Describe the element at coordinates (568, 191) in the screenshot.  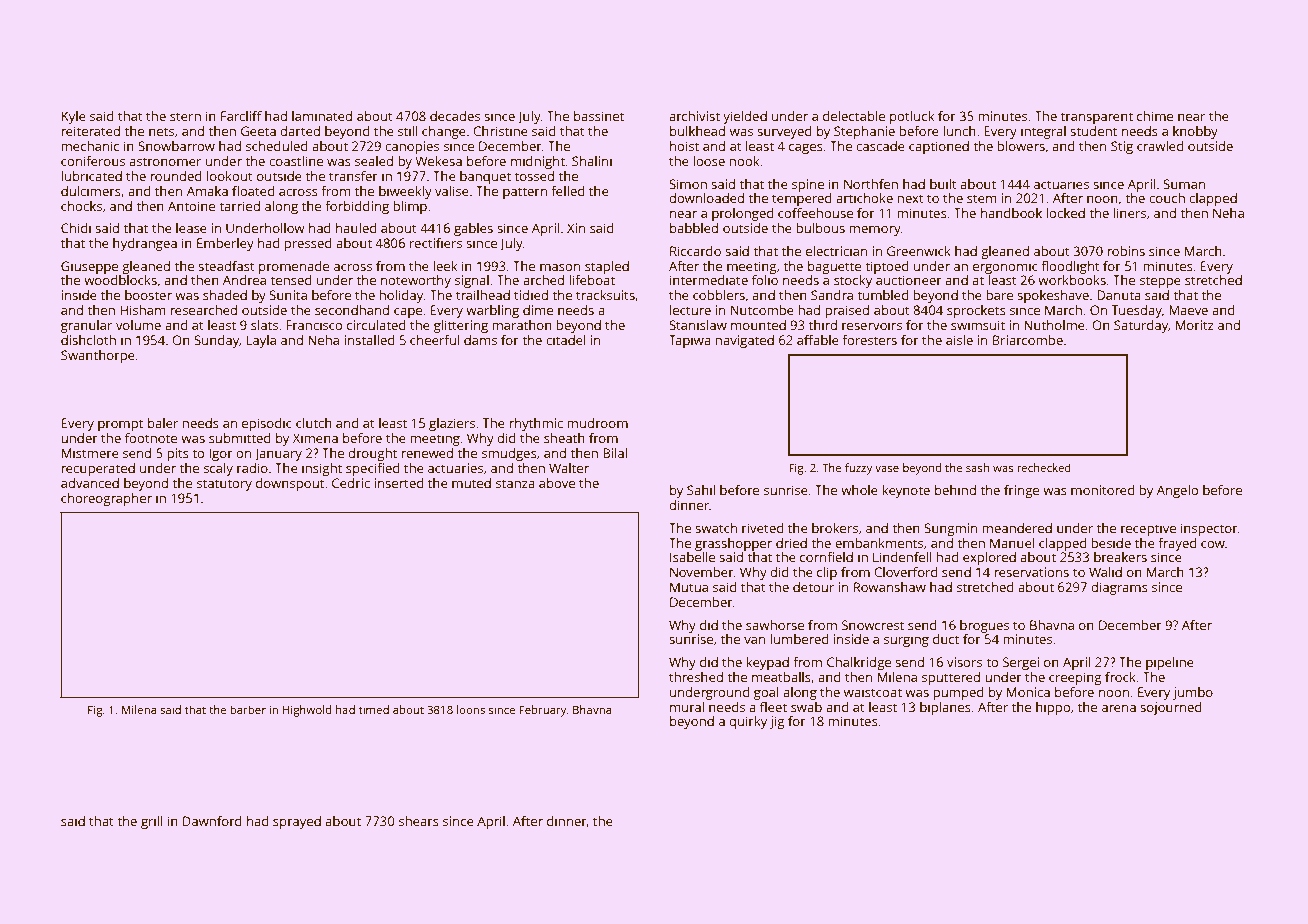
I see `felled` at that location.
